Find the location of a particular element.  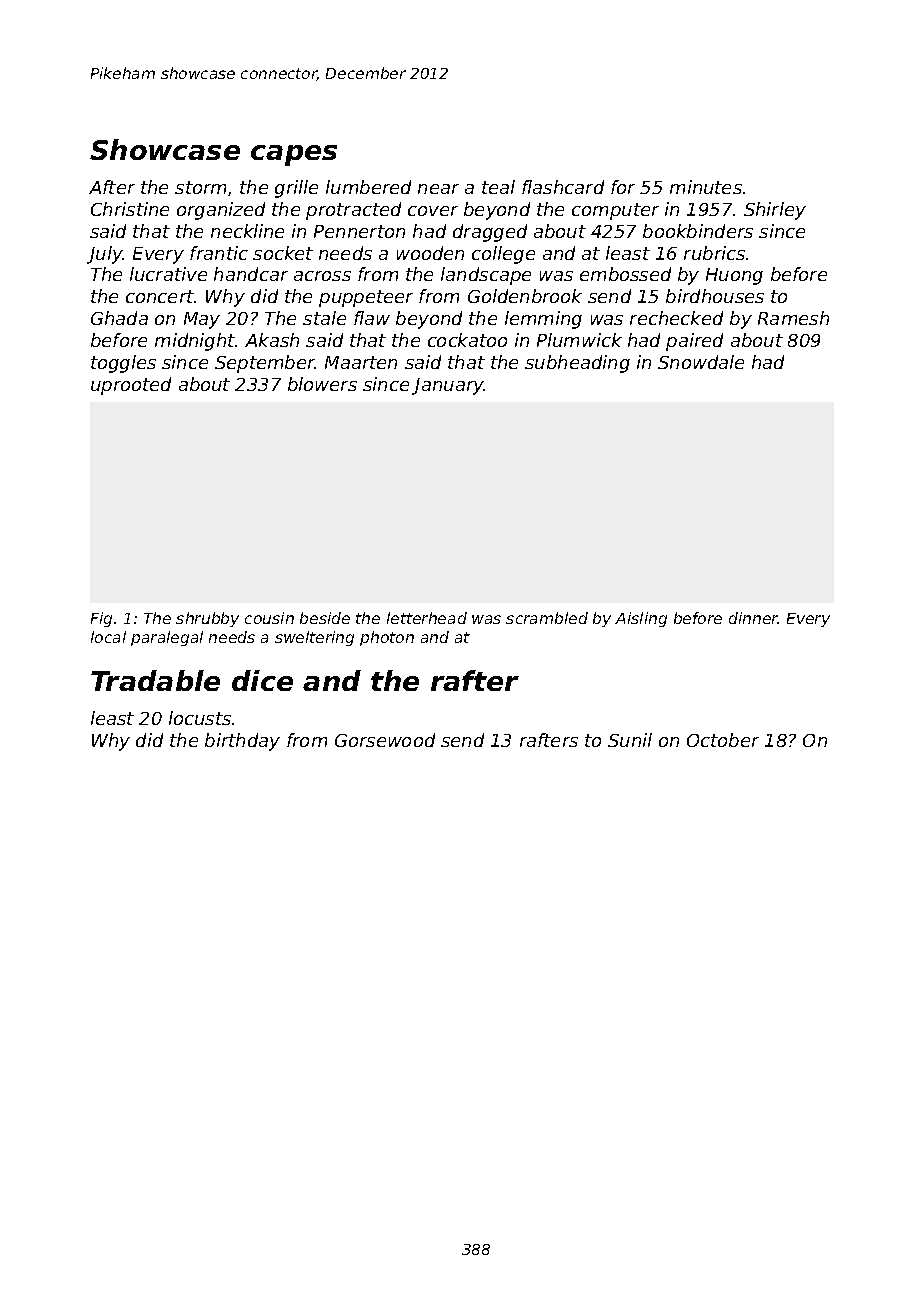

Tradable is located at coordinates (155, 680).
